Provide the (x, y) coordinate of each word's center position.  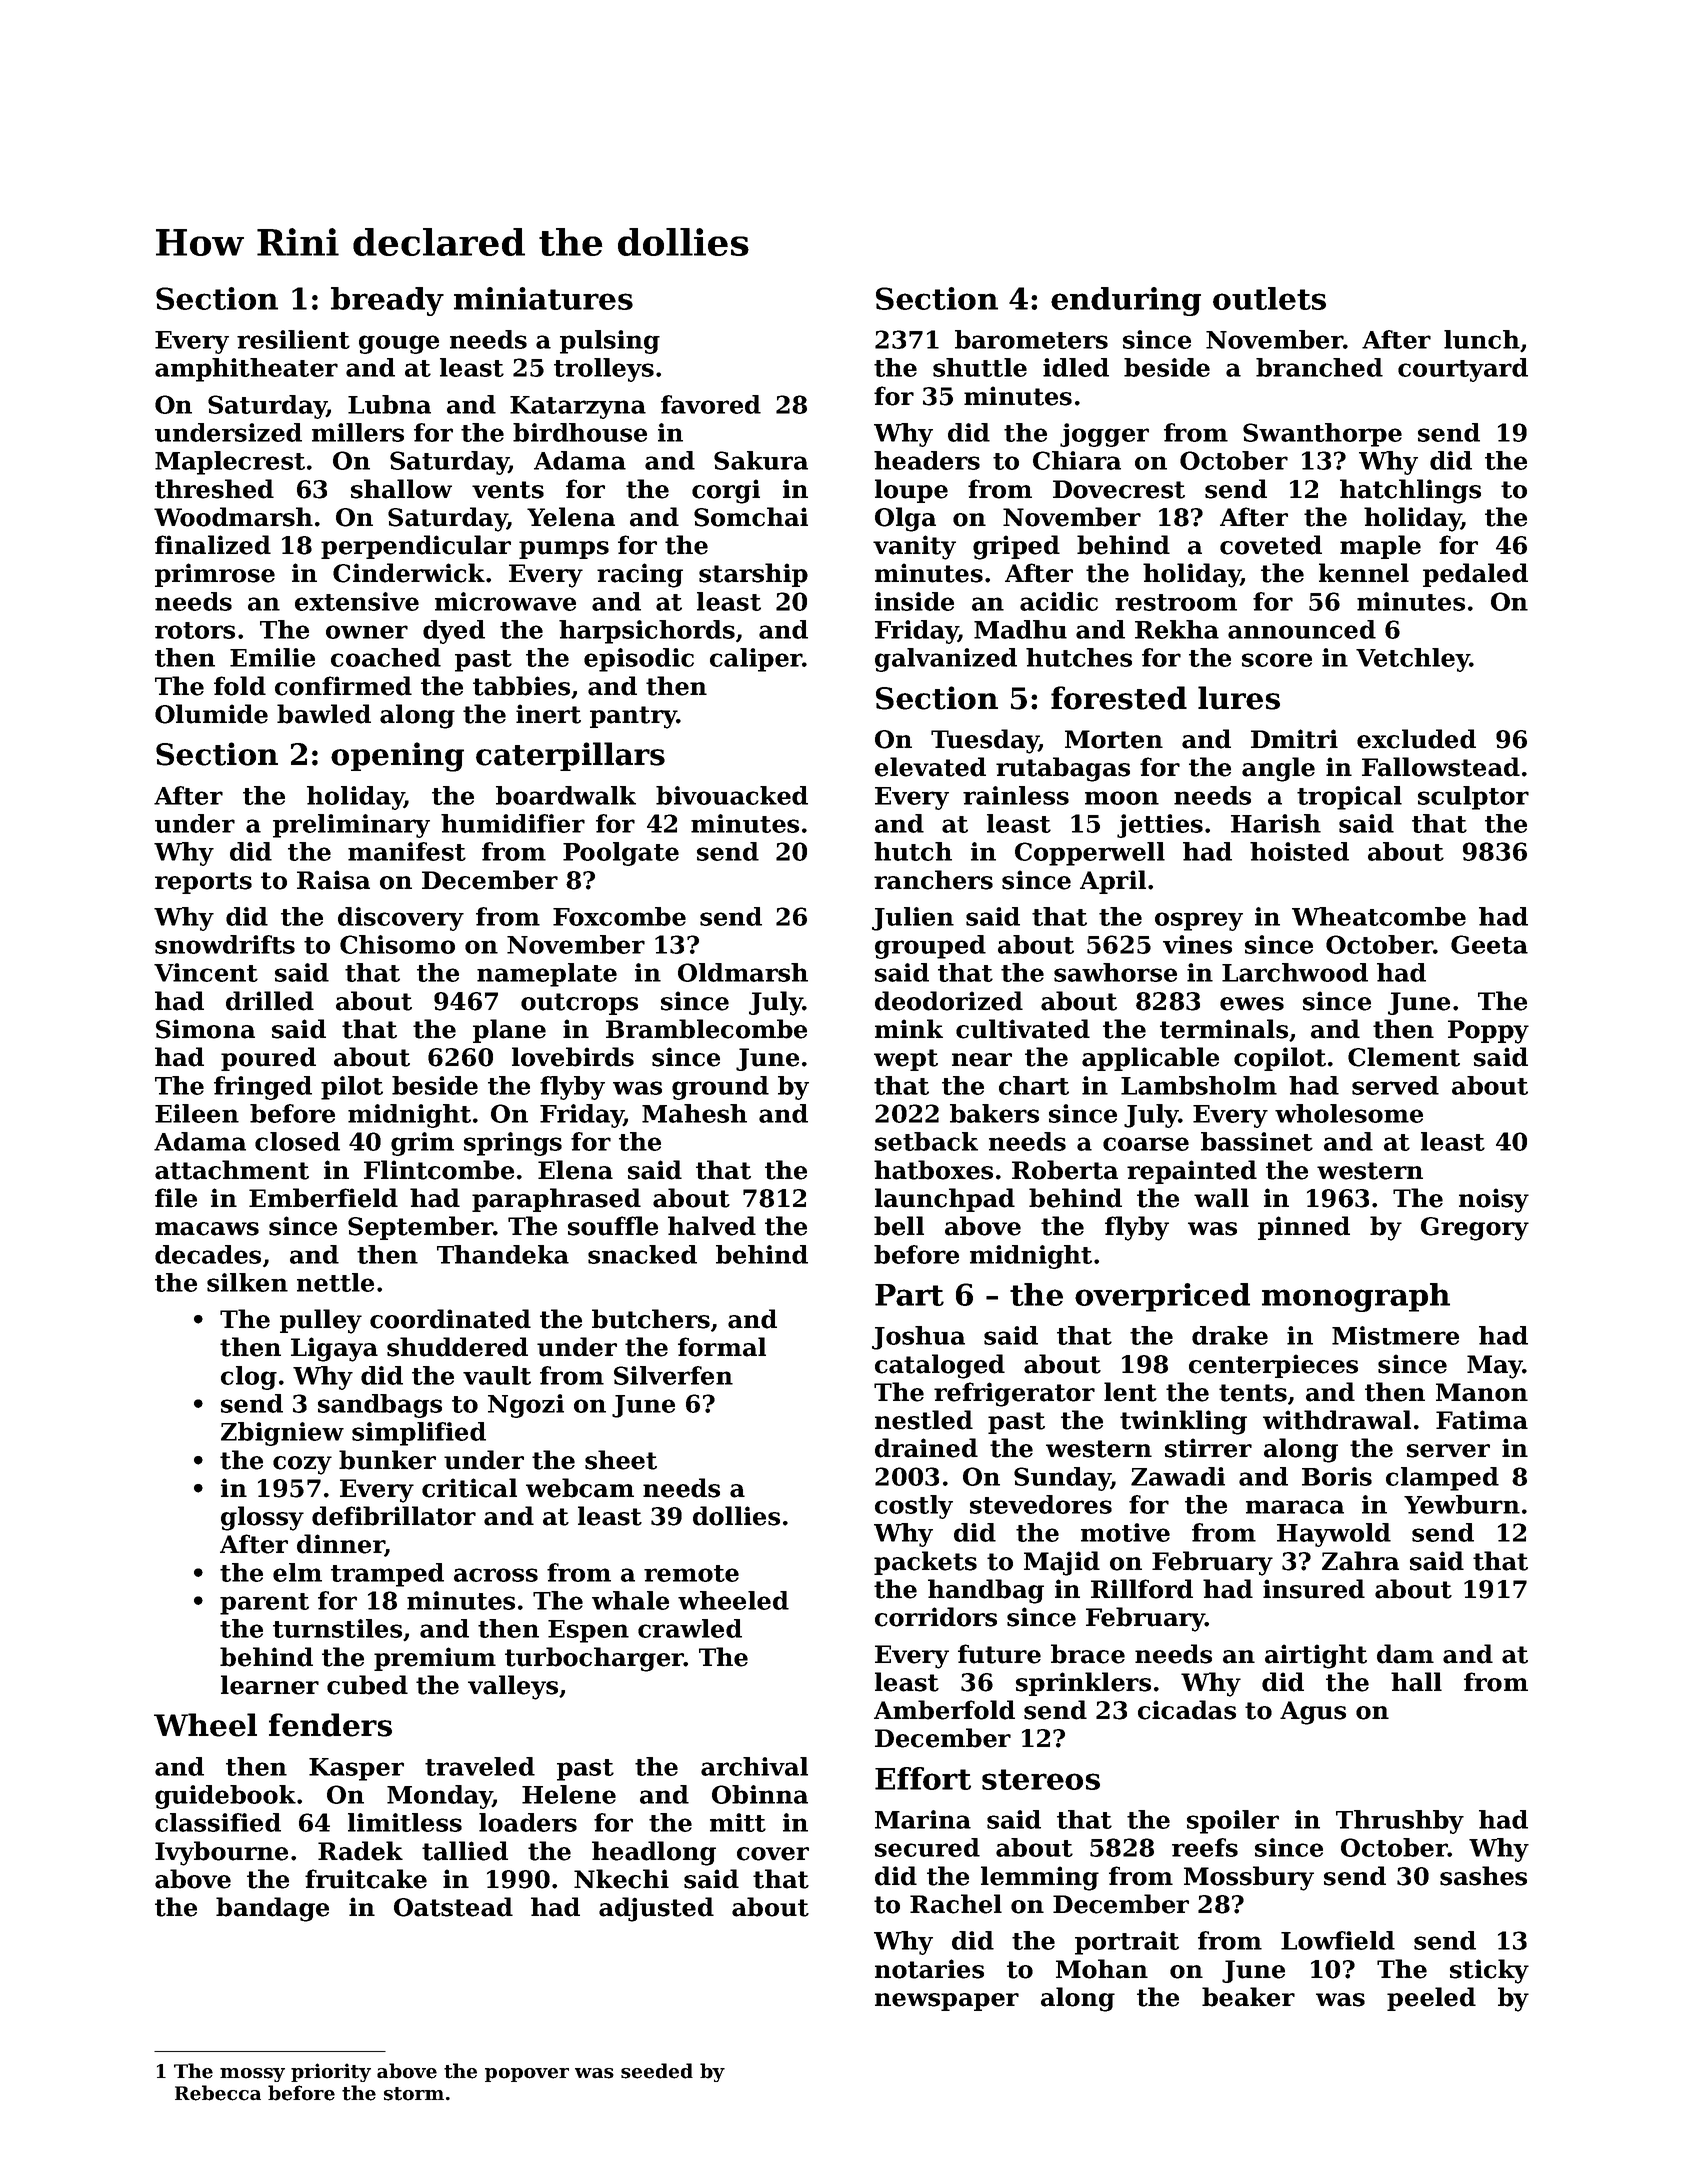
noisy (1494, 1200)
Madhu (1020, 629)
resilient (293, 339)
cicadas (1187, 1710)
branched (1319, 367)
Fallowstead (1441, 767)
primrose (215, 575)
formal (722, 1347)
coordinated (450, 1319)
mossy (252, 2075)
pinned (1304, 1228)
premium (435, 1659)
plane (509, 1031)
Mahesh (694, 1113)
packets (925, 1563)
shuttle (980, 367)
